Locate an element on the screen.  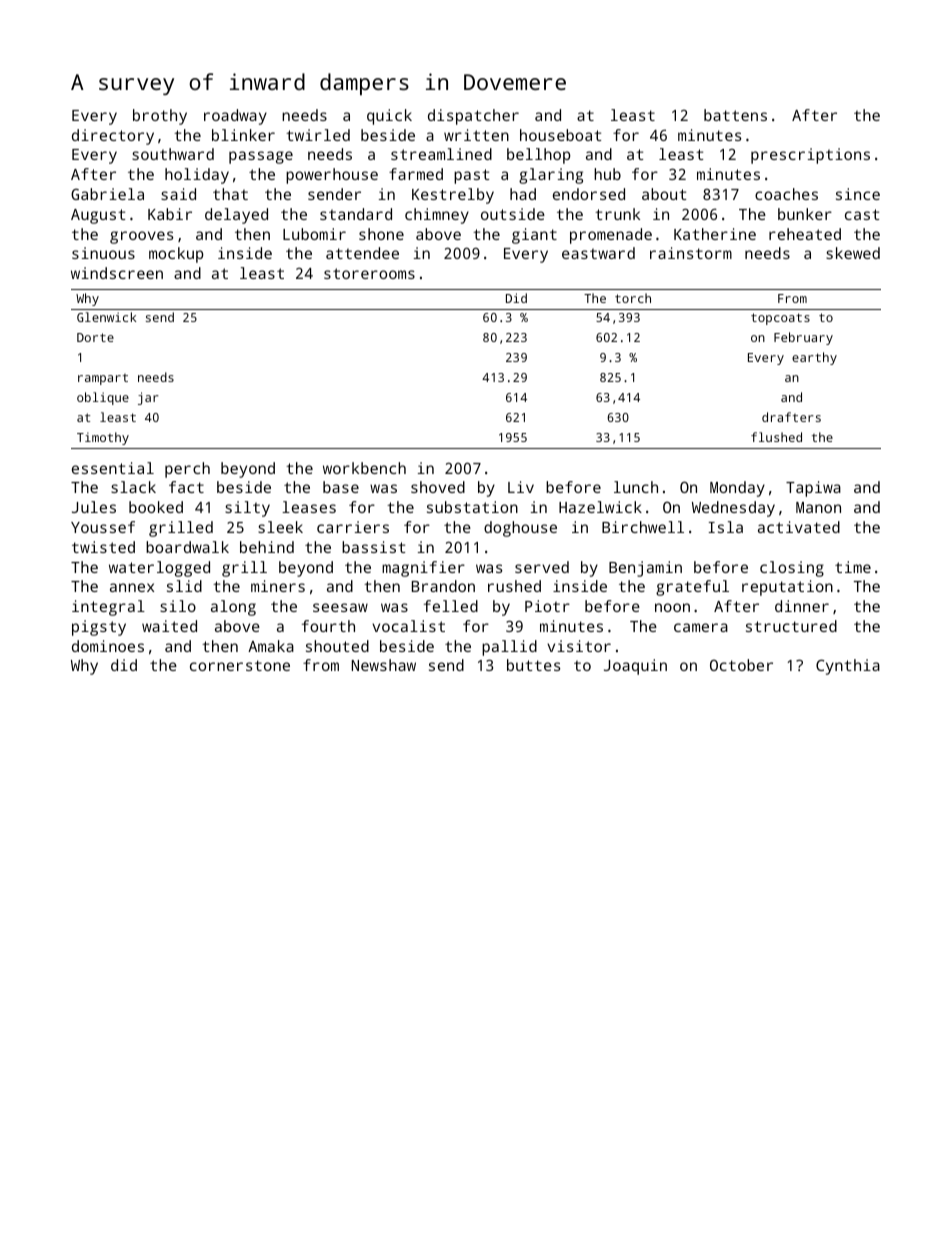
powerhouse is located at coordinates (332, 176).
